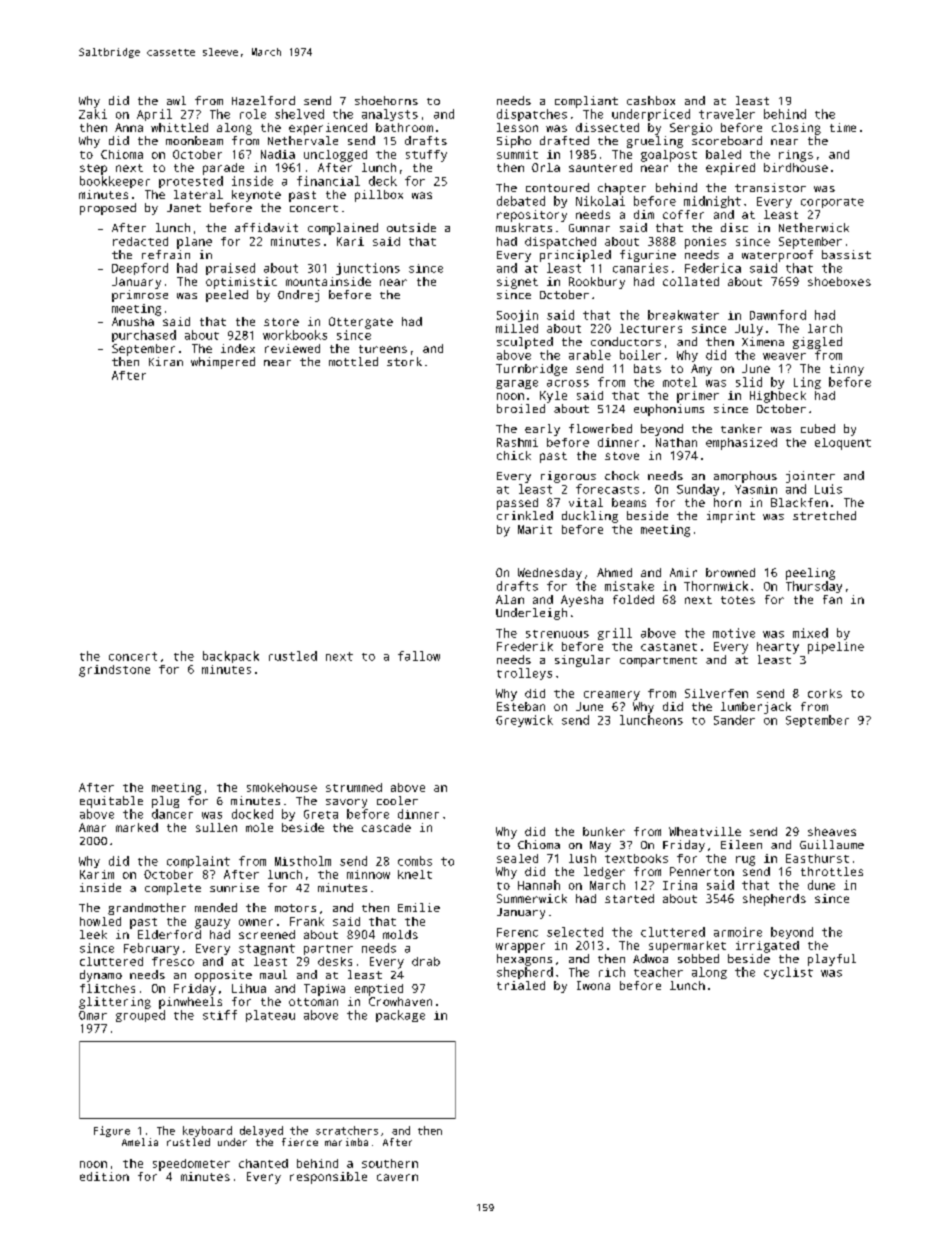  Describe the element at coordinates (730, 169) in the page. I see `expired` at that location.
